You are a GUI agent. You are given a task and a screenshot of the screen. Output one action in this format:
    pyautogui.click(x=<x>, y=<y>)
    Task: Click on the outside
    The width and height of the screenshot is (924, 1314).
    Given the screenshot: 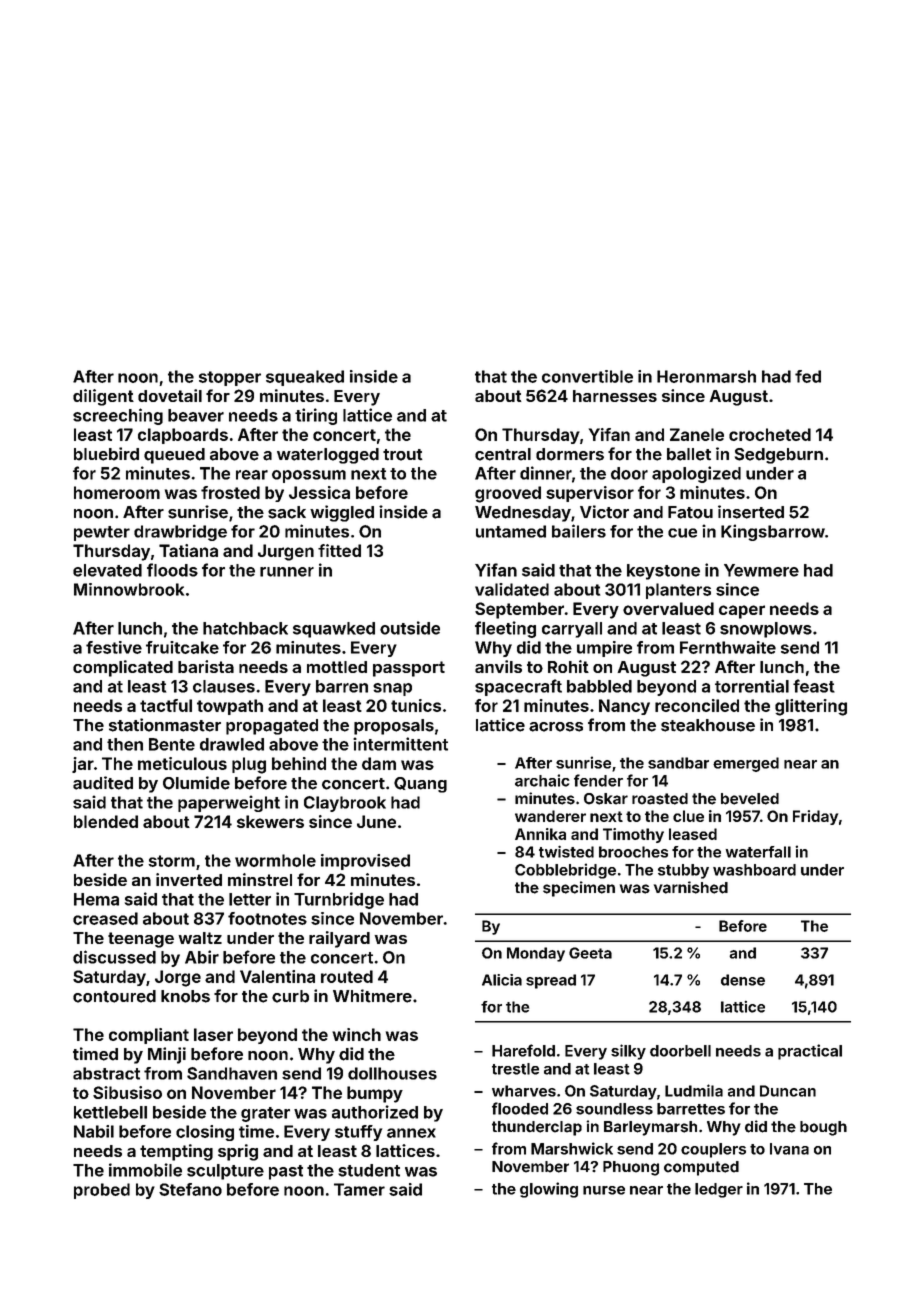 What is the action you would take?
    pyautogui.click(x=410, y=628)
